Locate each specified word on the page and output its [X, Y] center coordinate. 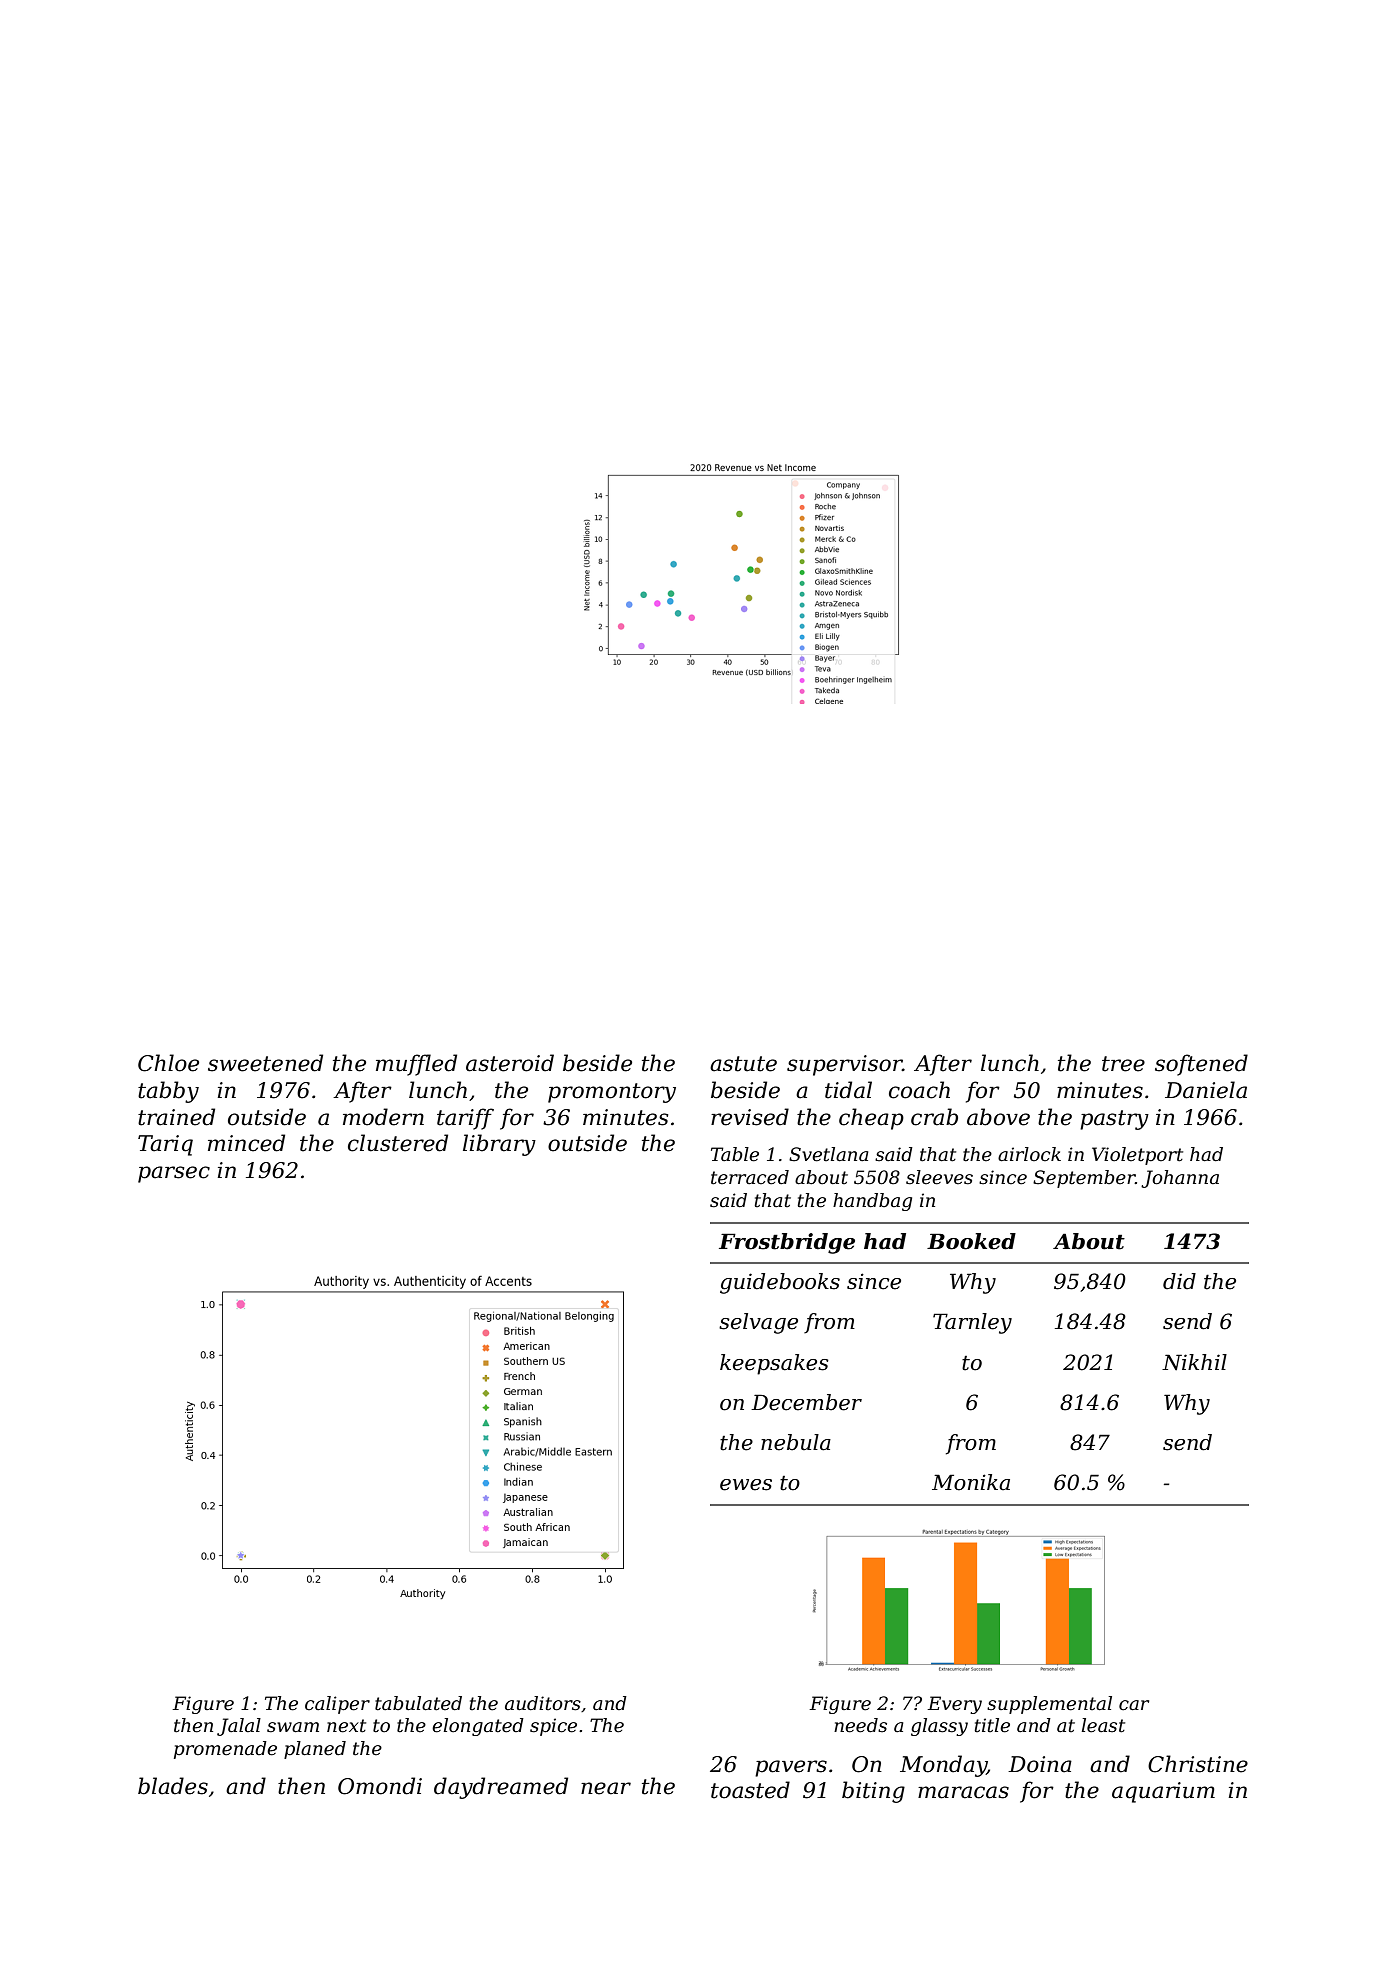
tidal [848, 1090]
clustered [398, 1143]
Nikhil [1194, 1362]
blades [173, 1786]
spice [553, 1727]
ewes [746, 1485]
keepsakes [774, 1364]
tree [1123, 1064]
